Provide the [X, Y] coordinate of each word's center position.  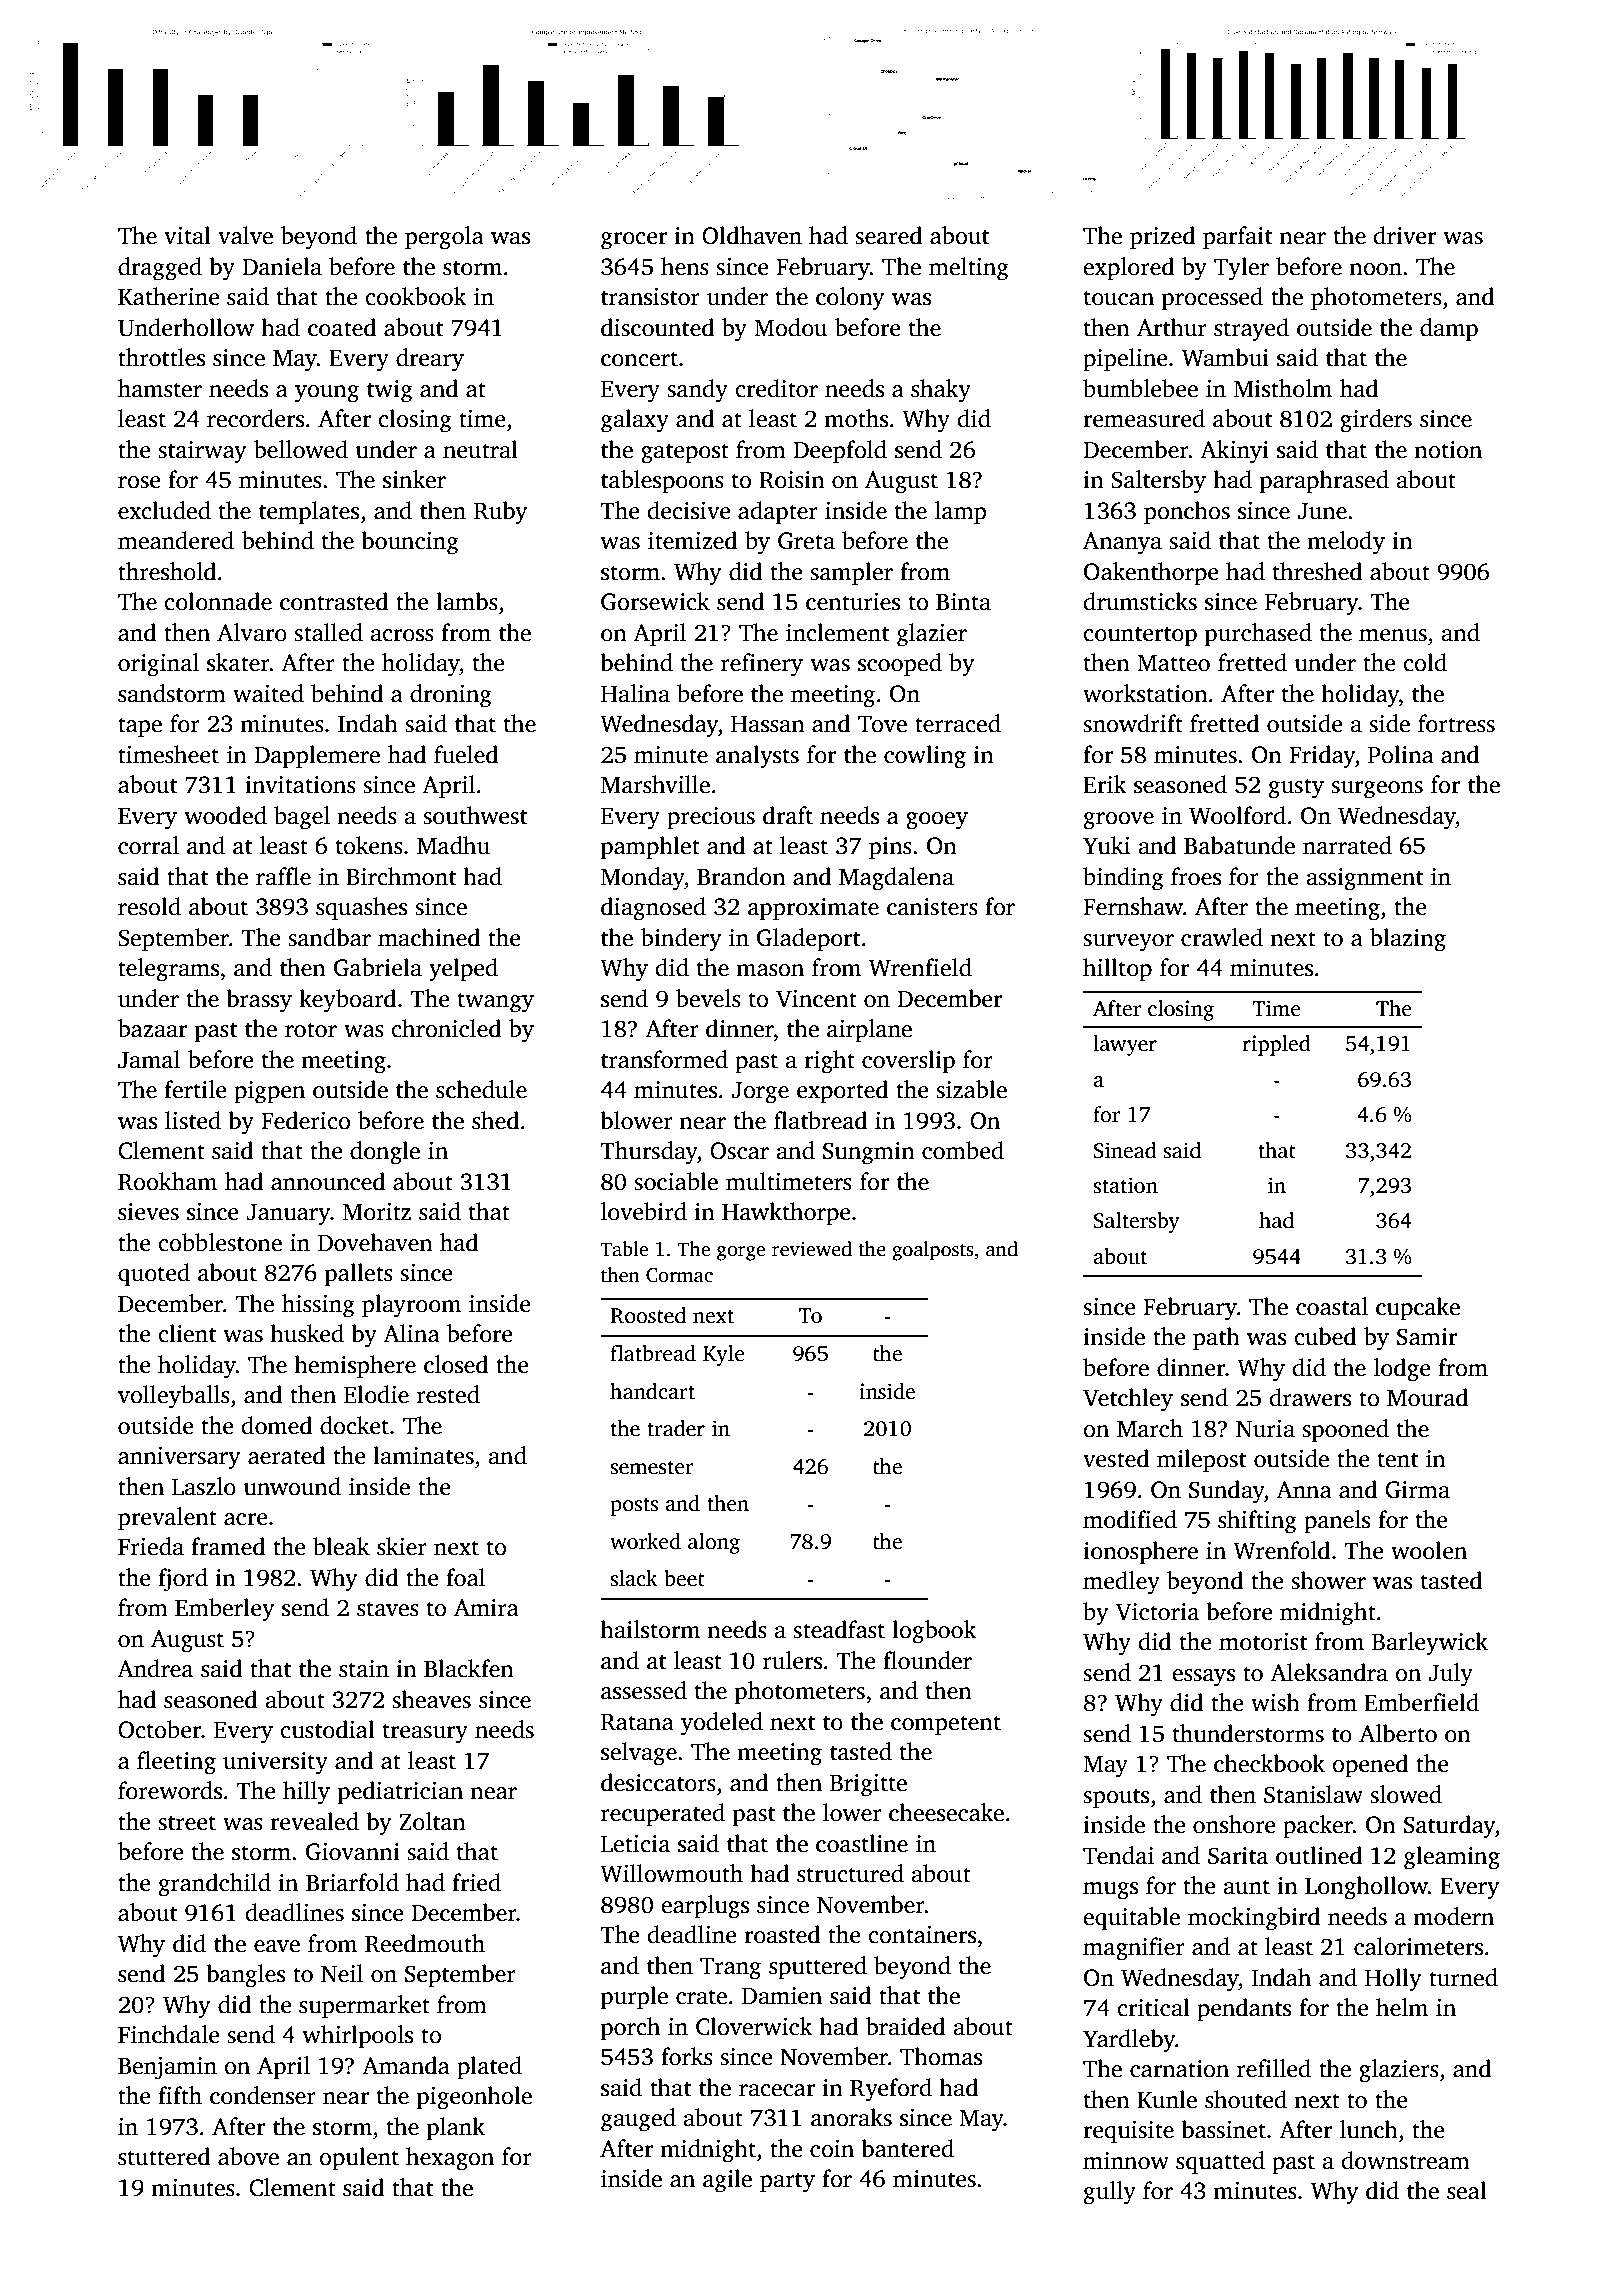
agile [727, 2181]
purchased [1258, 634]
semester [652, 1468]
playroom [411, 1306]
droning [451, 696]
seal [1467, 2190]
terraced [958, 723]
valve [245, 235]
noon [1375, 269]
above [248, 2156]
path [1216, 1338]
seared [888, 235]
